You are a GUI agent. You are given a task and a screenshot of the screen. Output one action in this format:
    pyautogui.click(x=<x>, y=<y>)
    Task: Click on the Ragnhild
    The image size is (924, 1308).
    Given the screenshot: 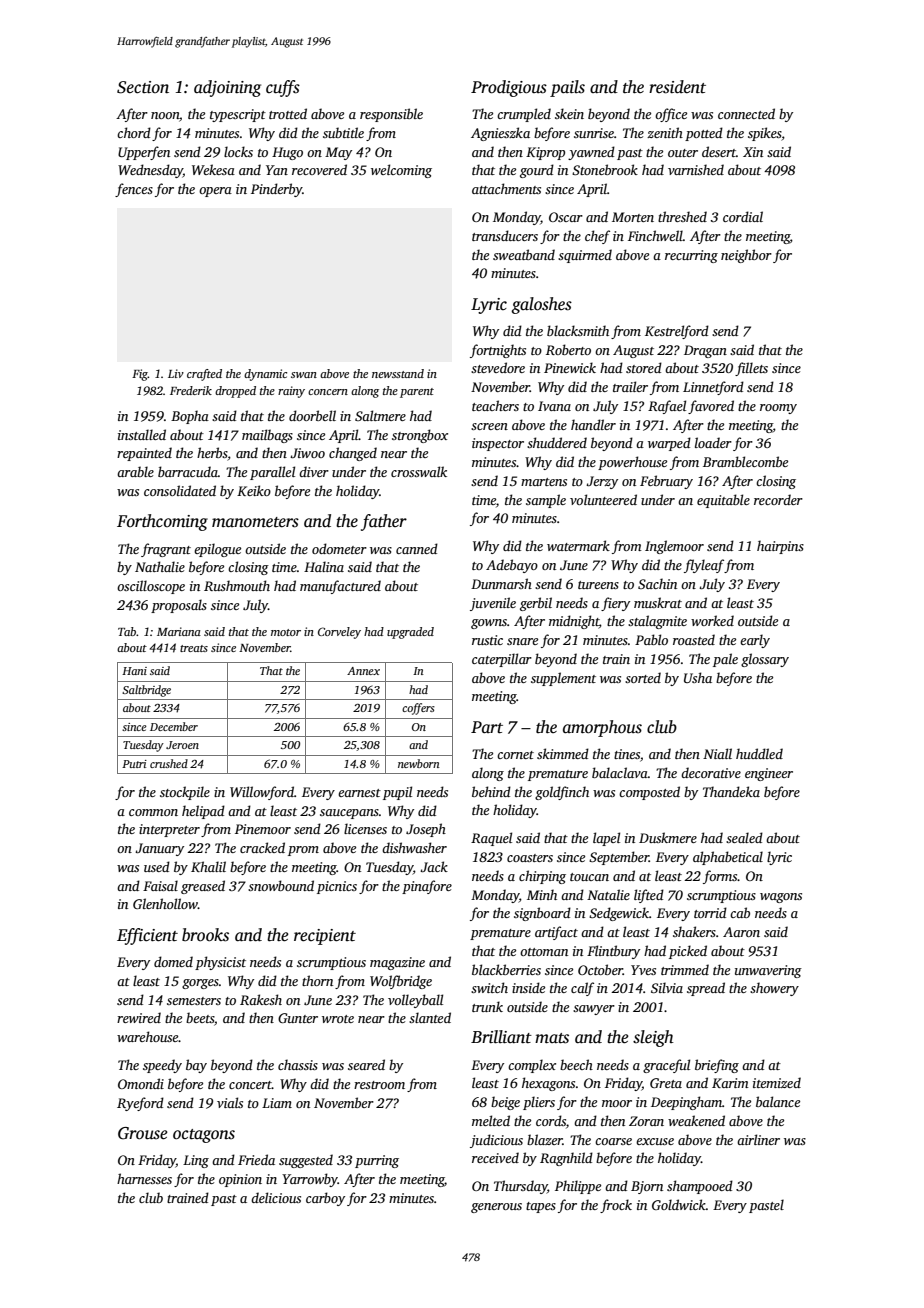 What is the action you would take?
    pyautogui.click(x=566, y=1159)
